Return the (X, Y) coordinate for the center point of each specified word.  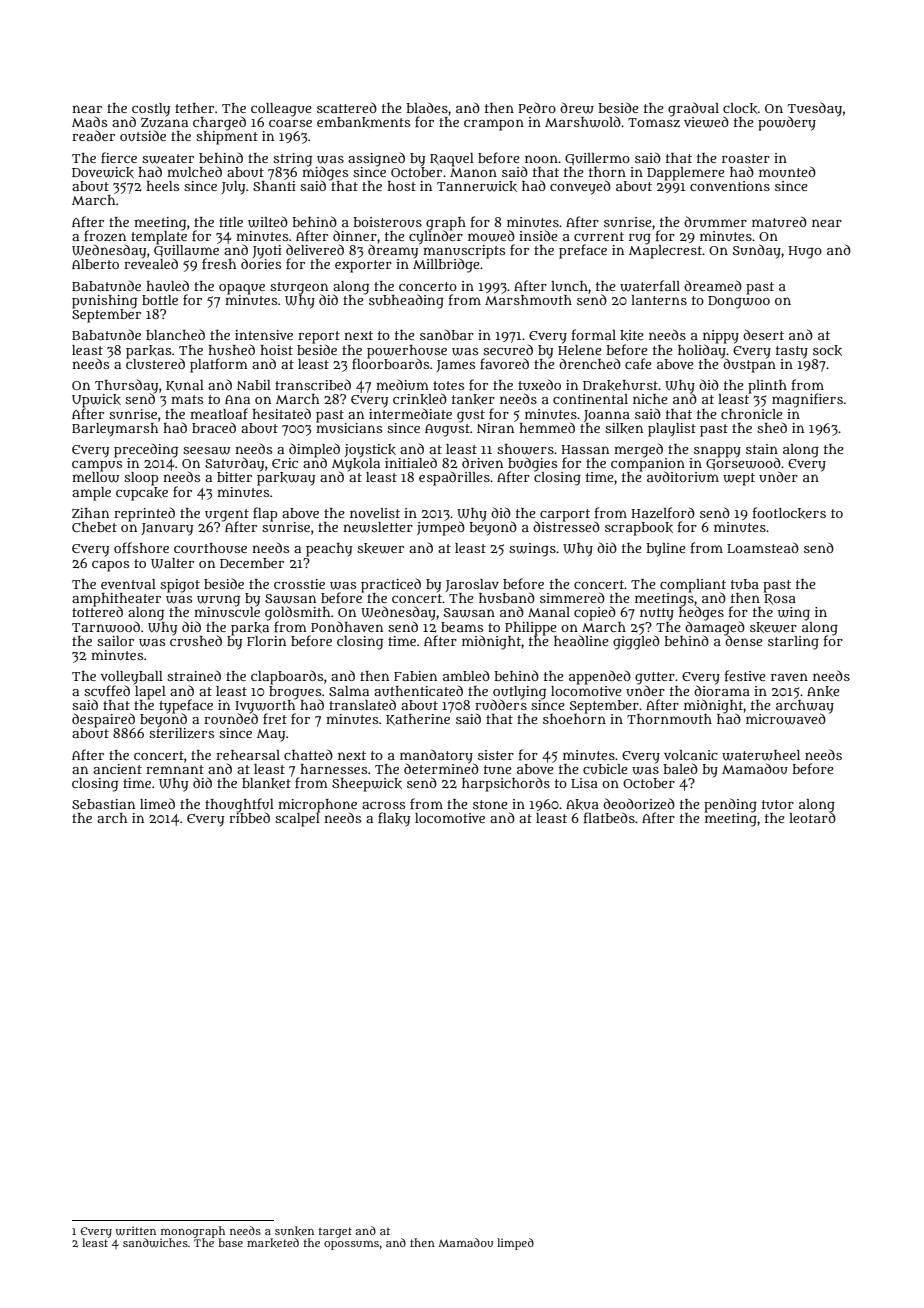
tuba (745, 584)
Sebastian (103, 804)
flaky (394, 819)
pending (730, 805)
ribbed (249, 818)
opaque (242, 289)
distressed (566, 526)
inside (538, 235)
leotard (812, 818)
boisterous (387, 222)
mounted (787, 171)
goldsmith (297, 613)
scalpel (297, 820)
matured (779, 221)
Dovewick (103, 172)
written (136, 1231)
